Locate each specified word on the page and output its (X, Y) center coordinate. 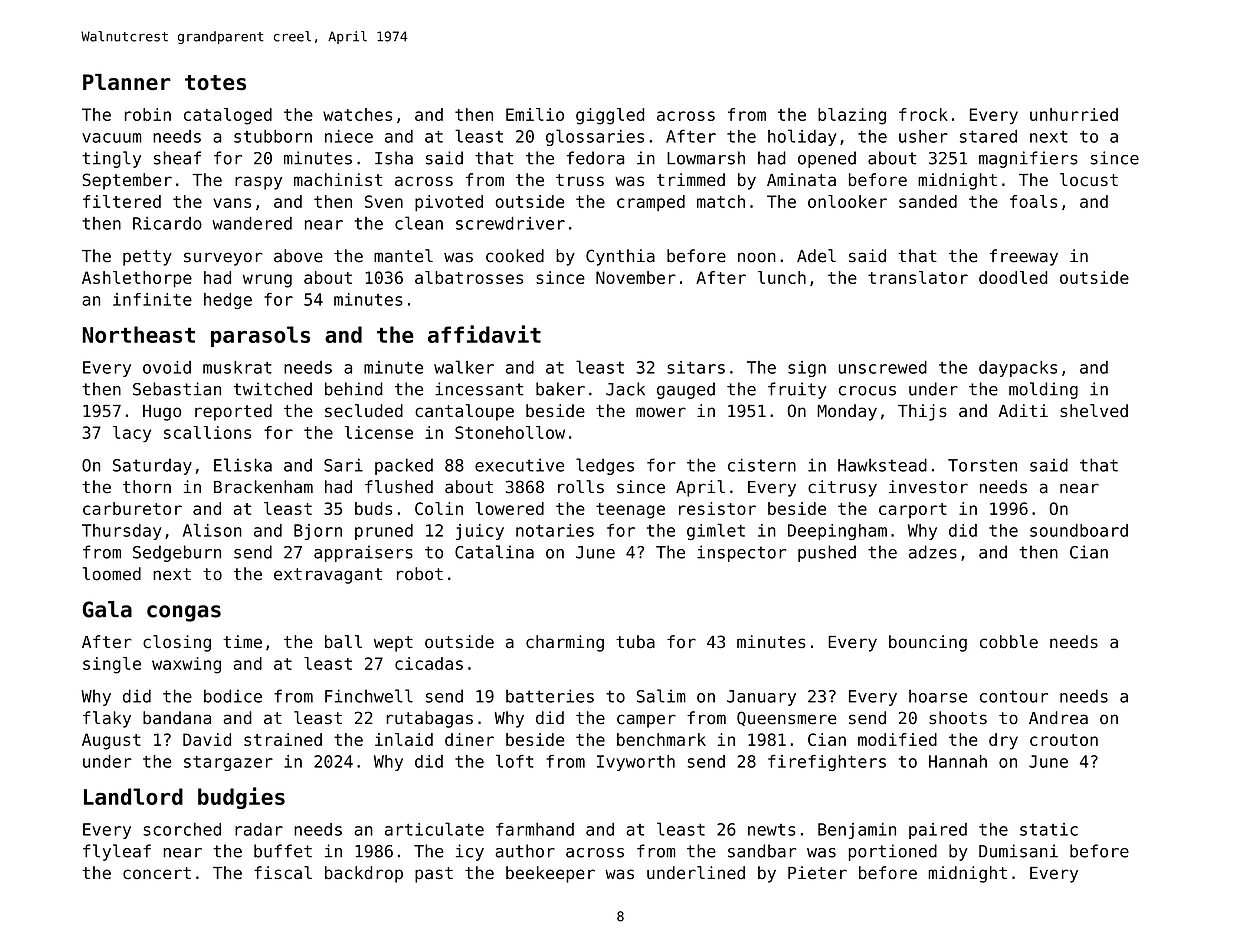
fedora (595, 158)
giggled (610, 116)
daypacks (1018, 369)
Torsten (982, 465)
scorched (182, 829)
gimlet (716, 531)
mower (661, 412)
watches (357, 114)
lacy (132, 434)
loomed (112, 574)
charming (565, 643)
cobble (1009, 642)
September (127, 181)
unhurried (1074, 114)
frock (923, 114)
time (242, 642)
